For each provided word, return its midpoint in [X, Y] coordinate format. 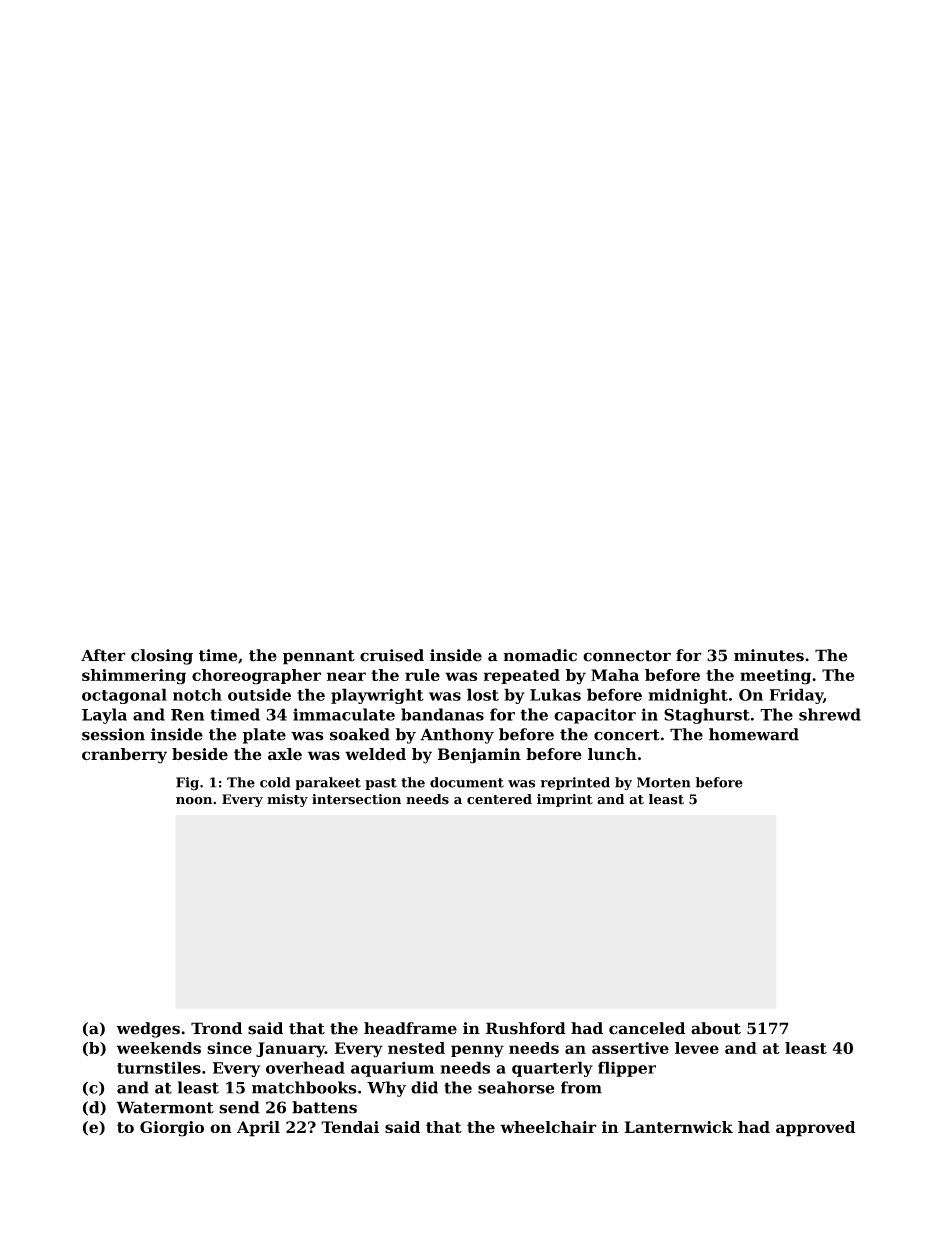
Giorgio [172, 1129]
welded [375, 754]
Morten [664, 782]
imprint [565, 800]
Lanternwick [678, 1127]
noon [194, 801]
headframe [410, 1028]
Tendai [350, 1127]
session [113, 734]
